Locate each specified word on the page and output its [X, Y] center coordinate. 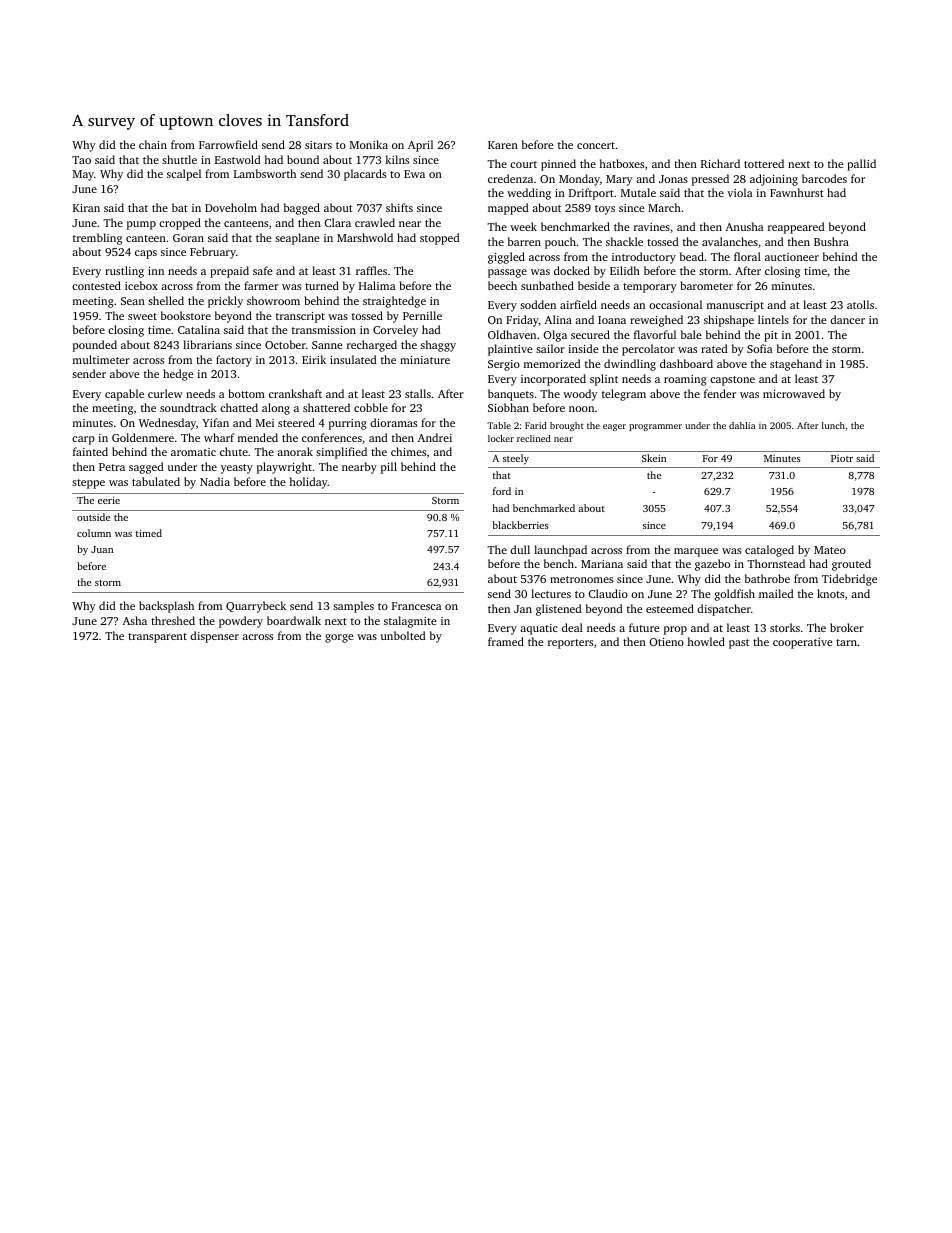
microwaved [794, 393]
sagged [146, 468]
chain [153, 144]
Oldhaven [512, 334]
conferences [332, 437]
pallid [861, 165]
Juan [102, 549]
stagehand [796, 365]
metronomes [581, 579]
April [420, 146]
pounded [95, 346]
